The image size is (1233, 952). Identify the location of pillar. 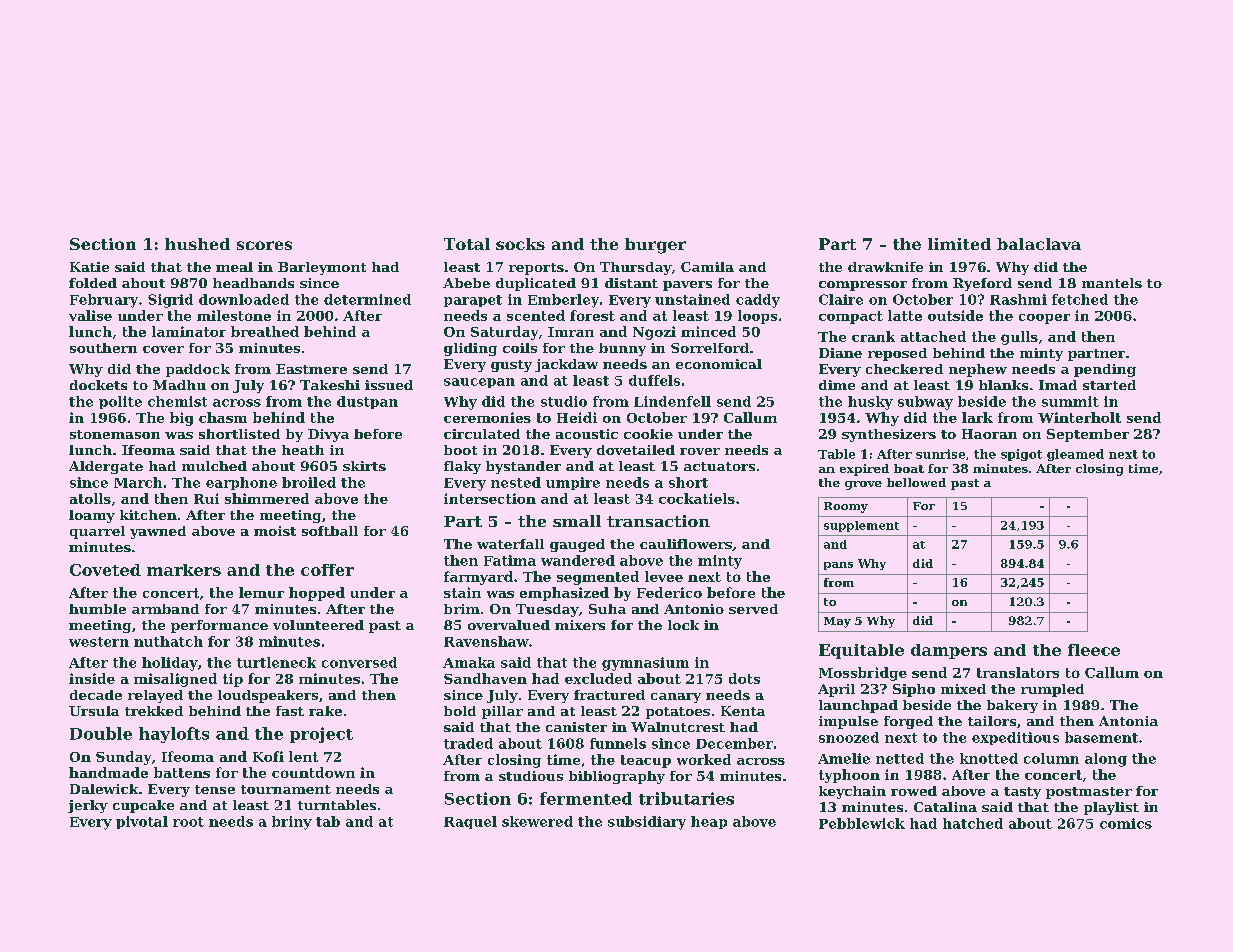
(502, 712).
